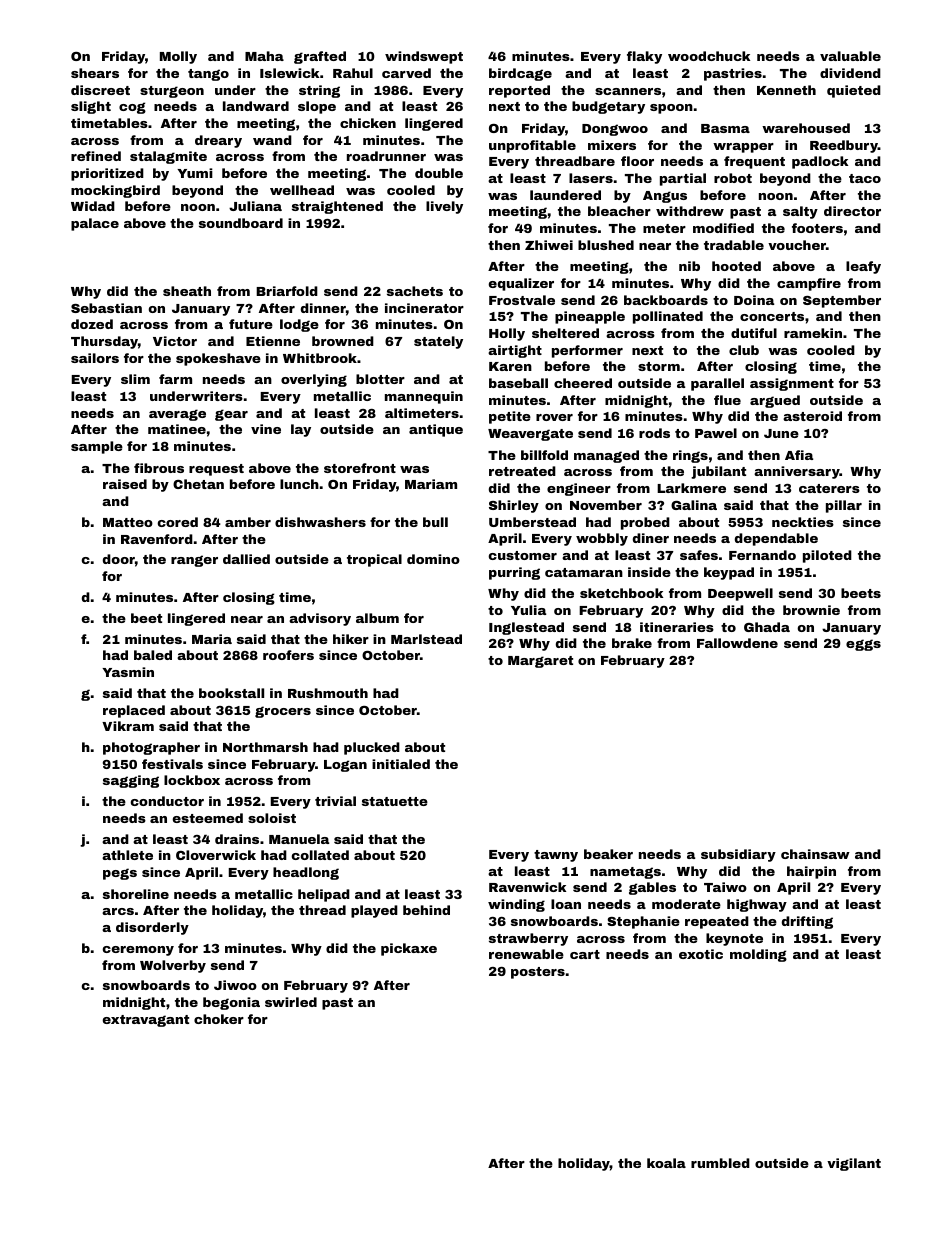 The image size is (952, 1233). Describe the element at coordinates (811, 610) in the screenshot. I see `brownie` at that location.
